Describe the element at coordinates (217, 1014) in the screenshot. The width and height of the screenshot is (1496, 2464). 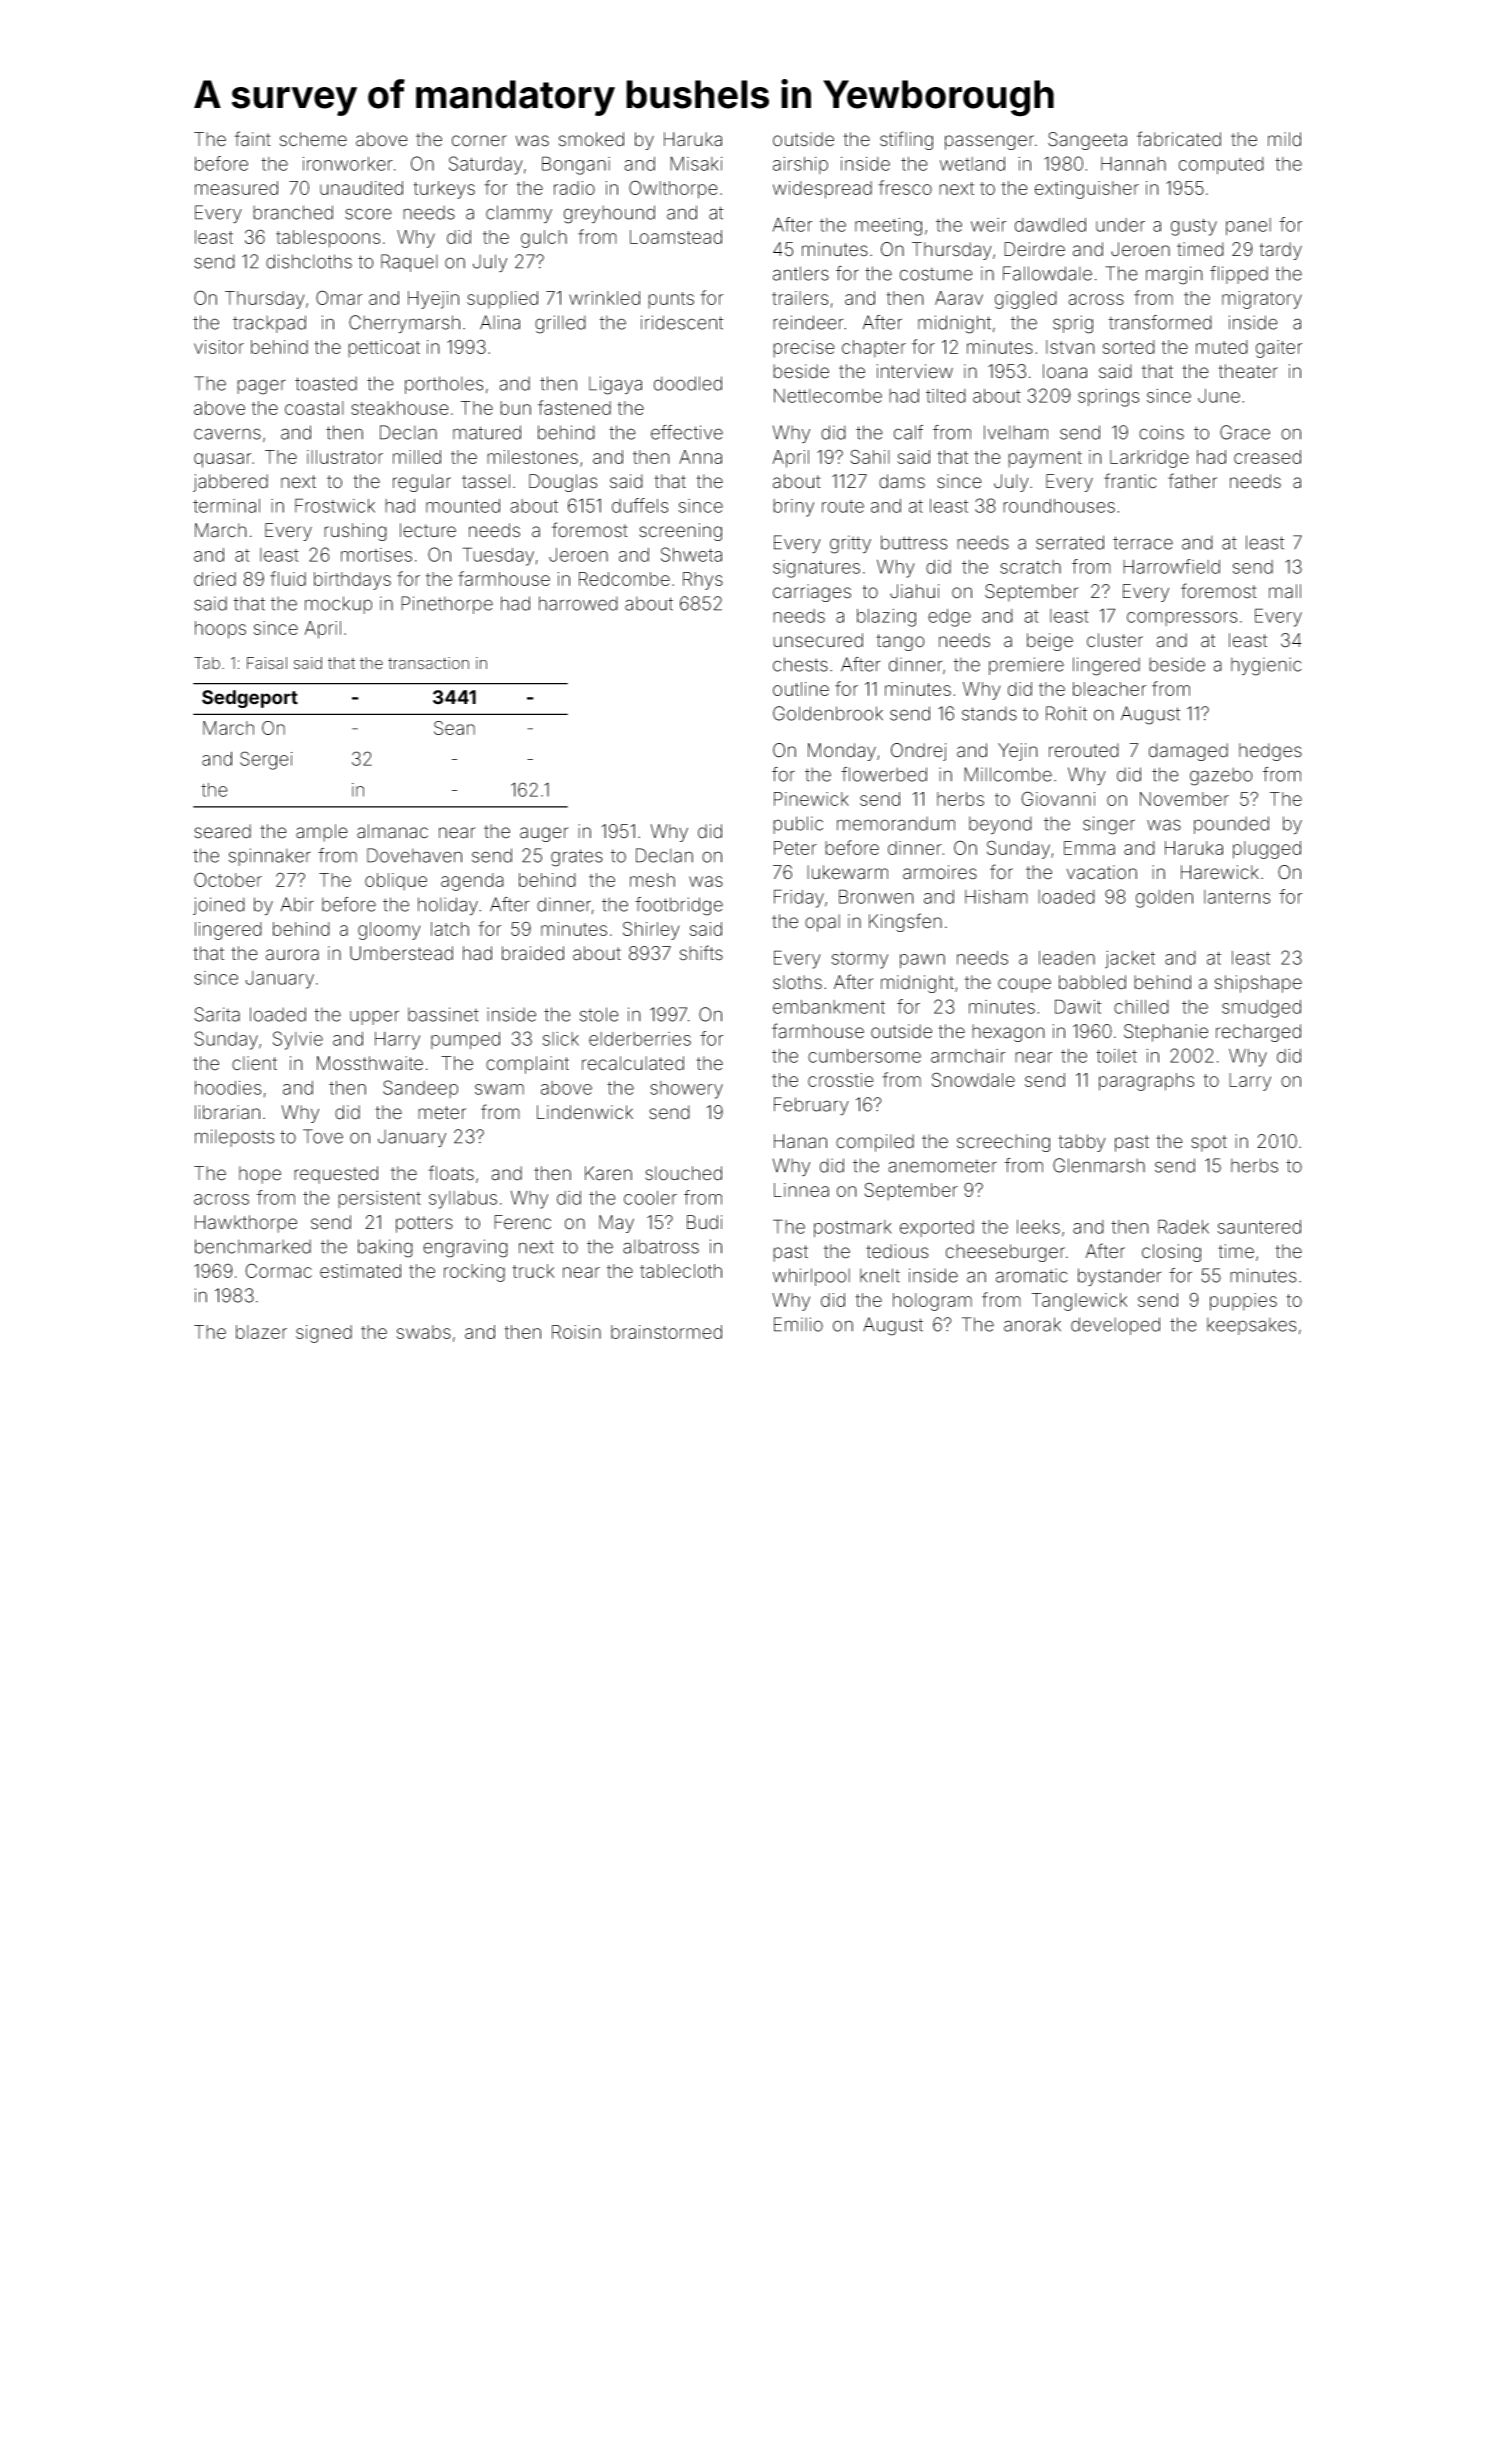
I see `Sarita` at that location.
